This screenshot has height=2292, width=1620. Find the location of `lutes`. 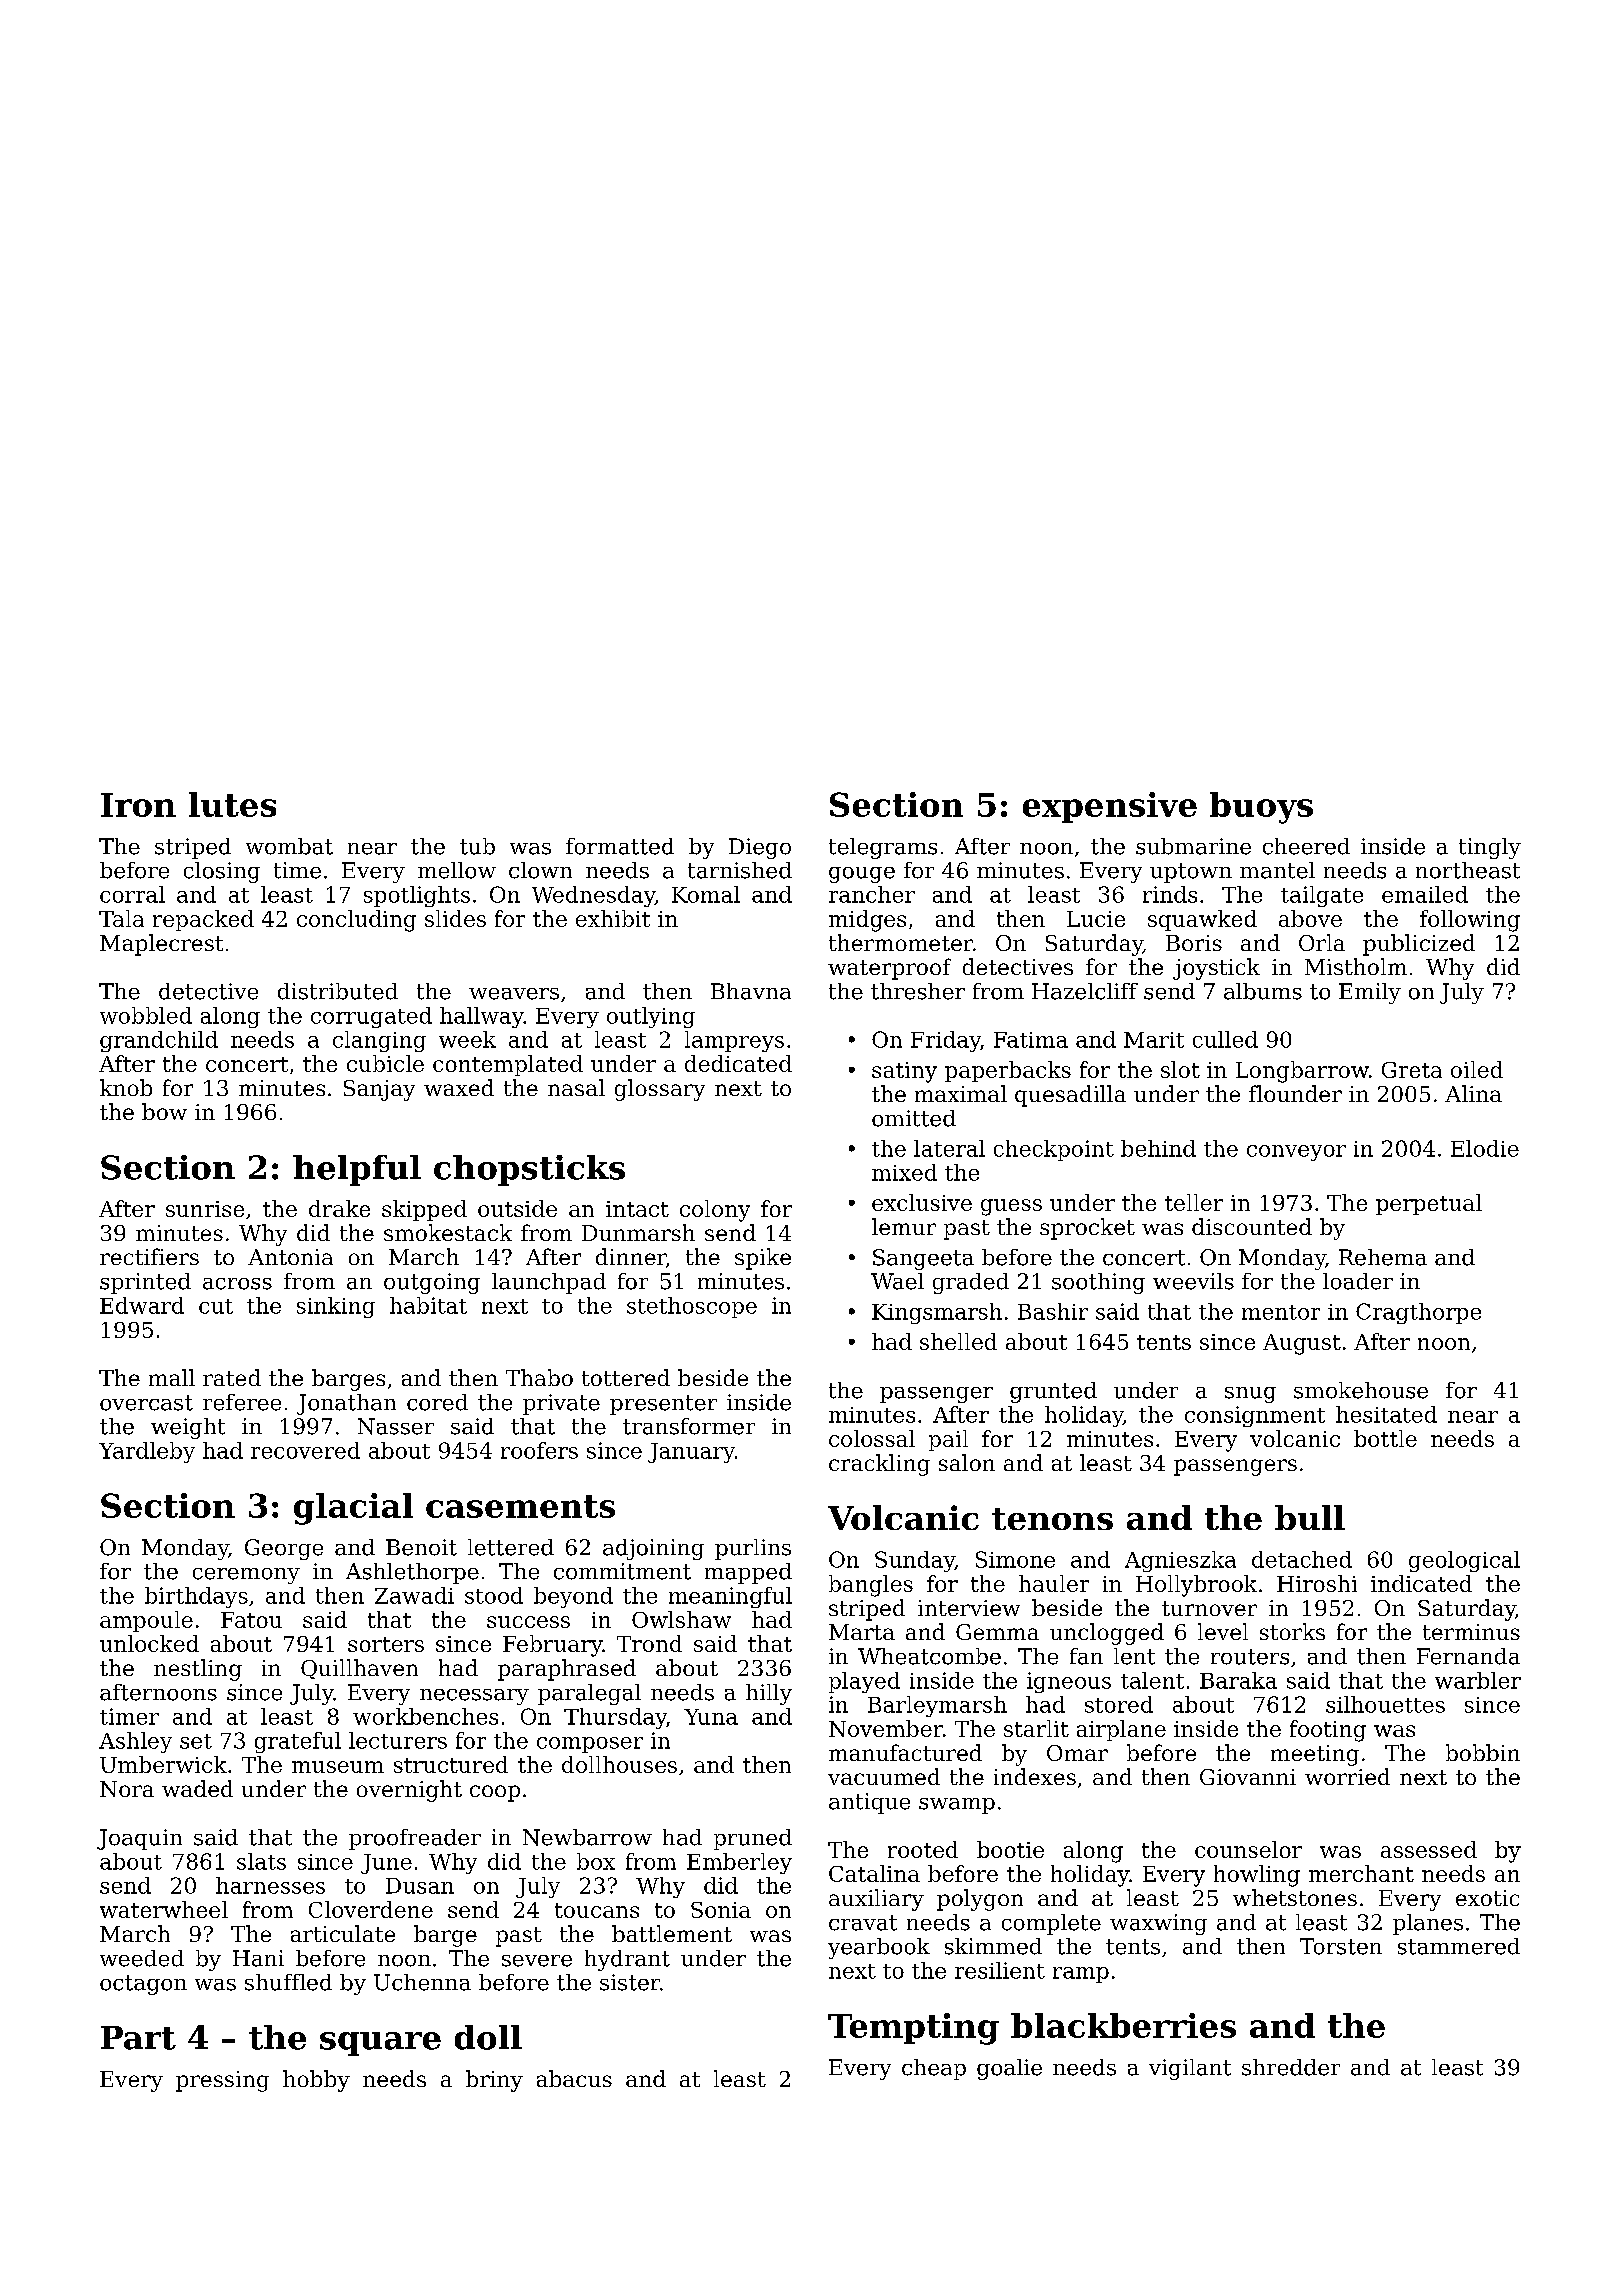

lutes is located at coordinates (232, 804).
